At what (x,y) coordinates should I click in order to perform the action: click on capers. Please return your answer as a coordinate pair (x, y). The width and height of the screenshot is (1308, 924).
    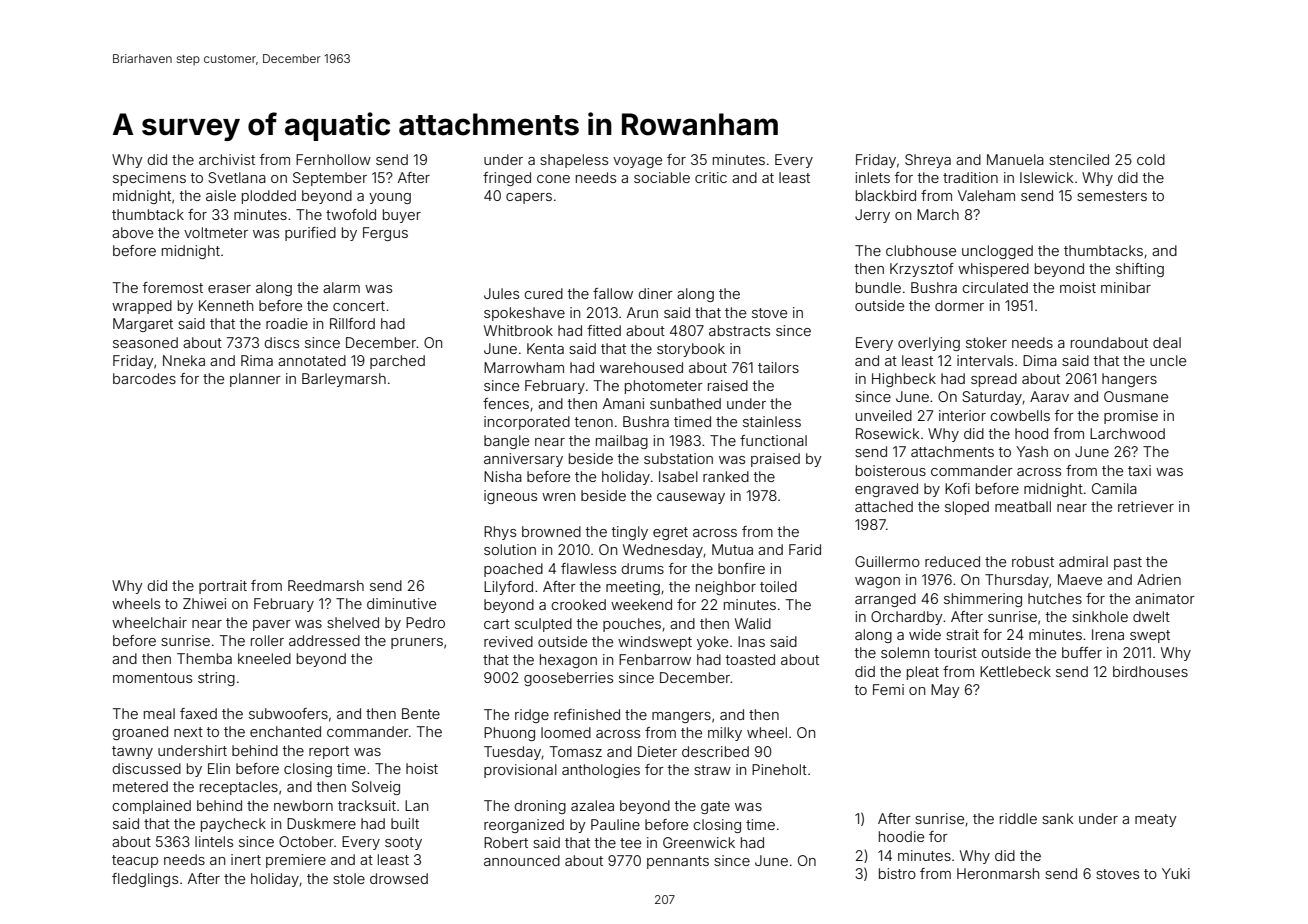
    Looking at the image, I should click on (529, 198).
